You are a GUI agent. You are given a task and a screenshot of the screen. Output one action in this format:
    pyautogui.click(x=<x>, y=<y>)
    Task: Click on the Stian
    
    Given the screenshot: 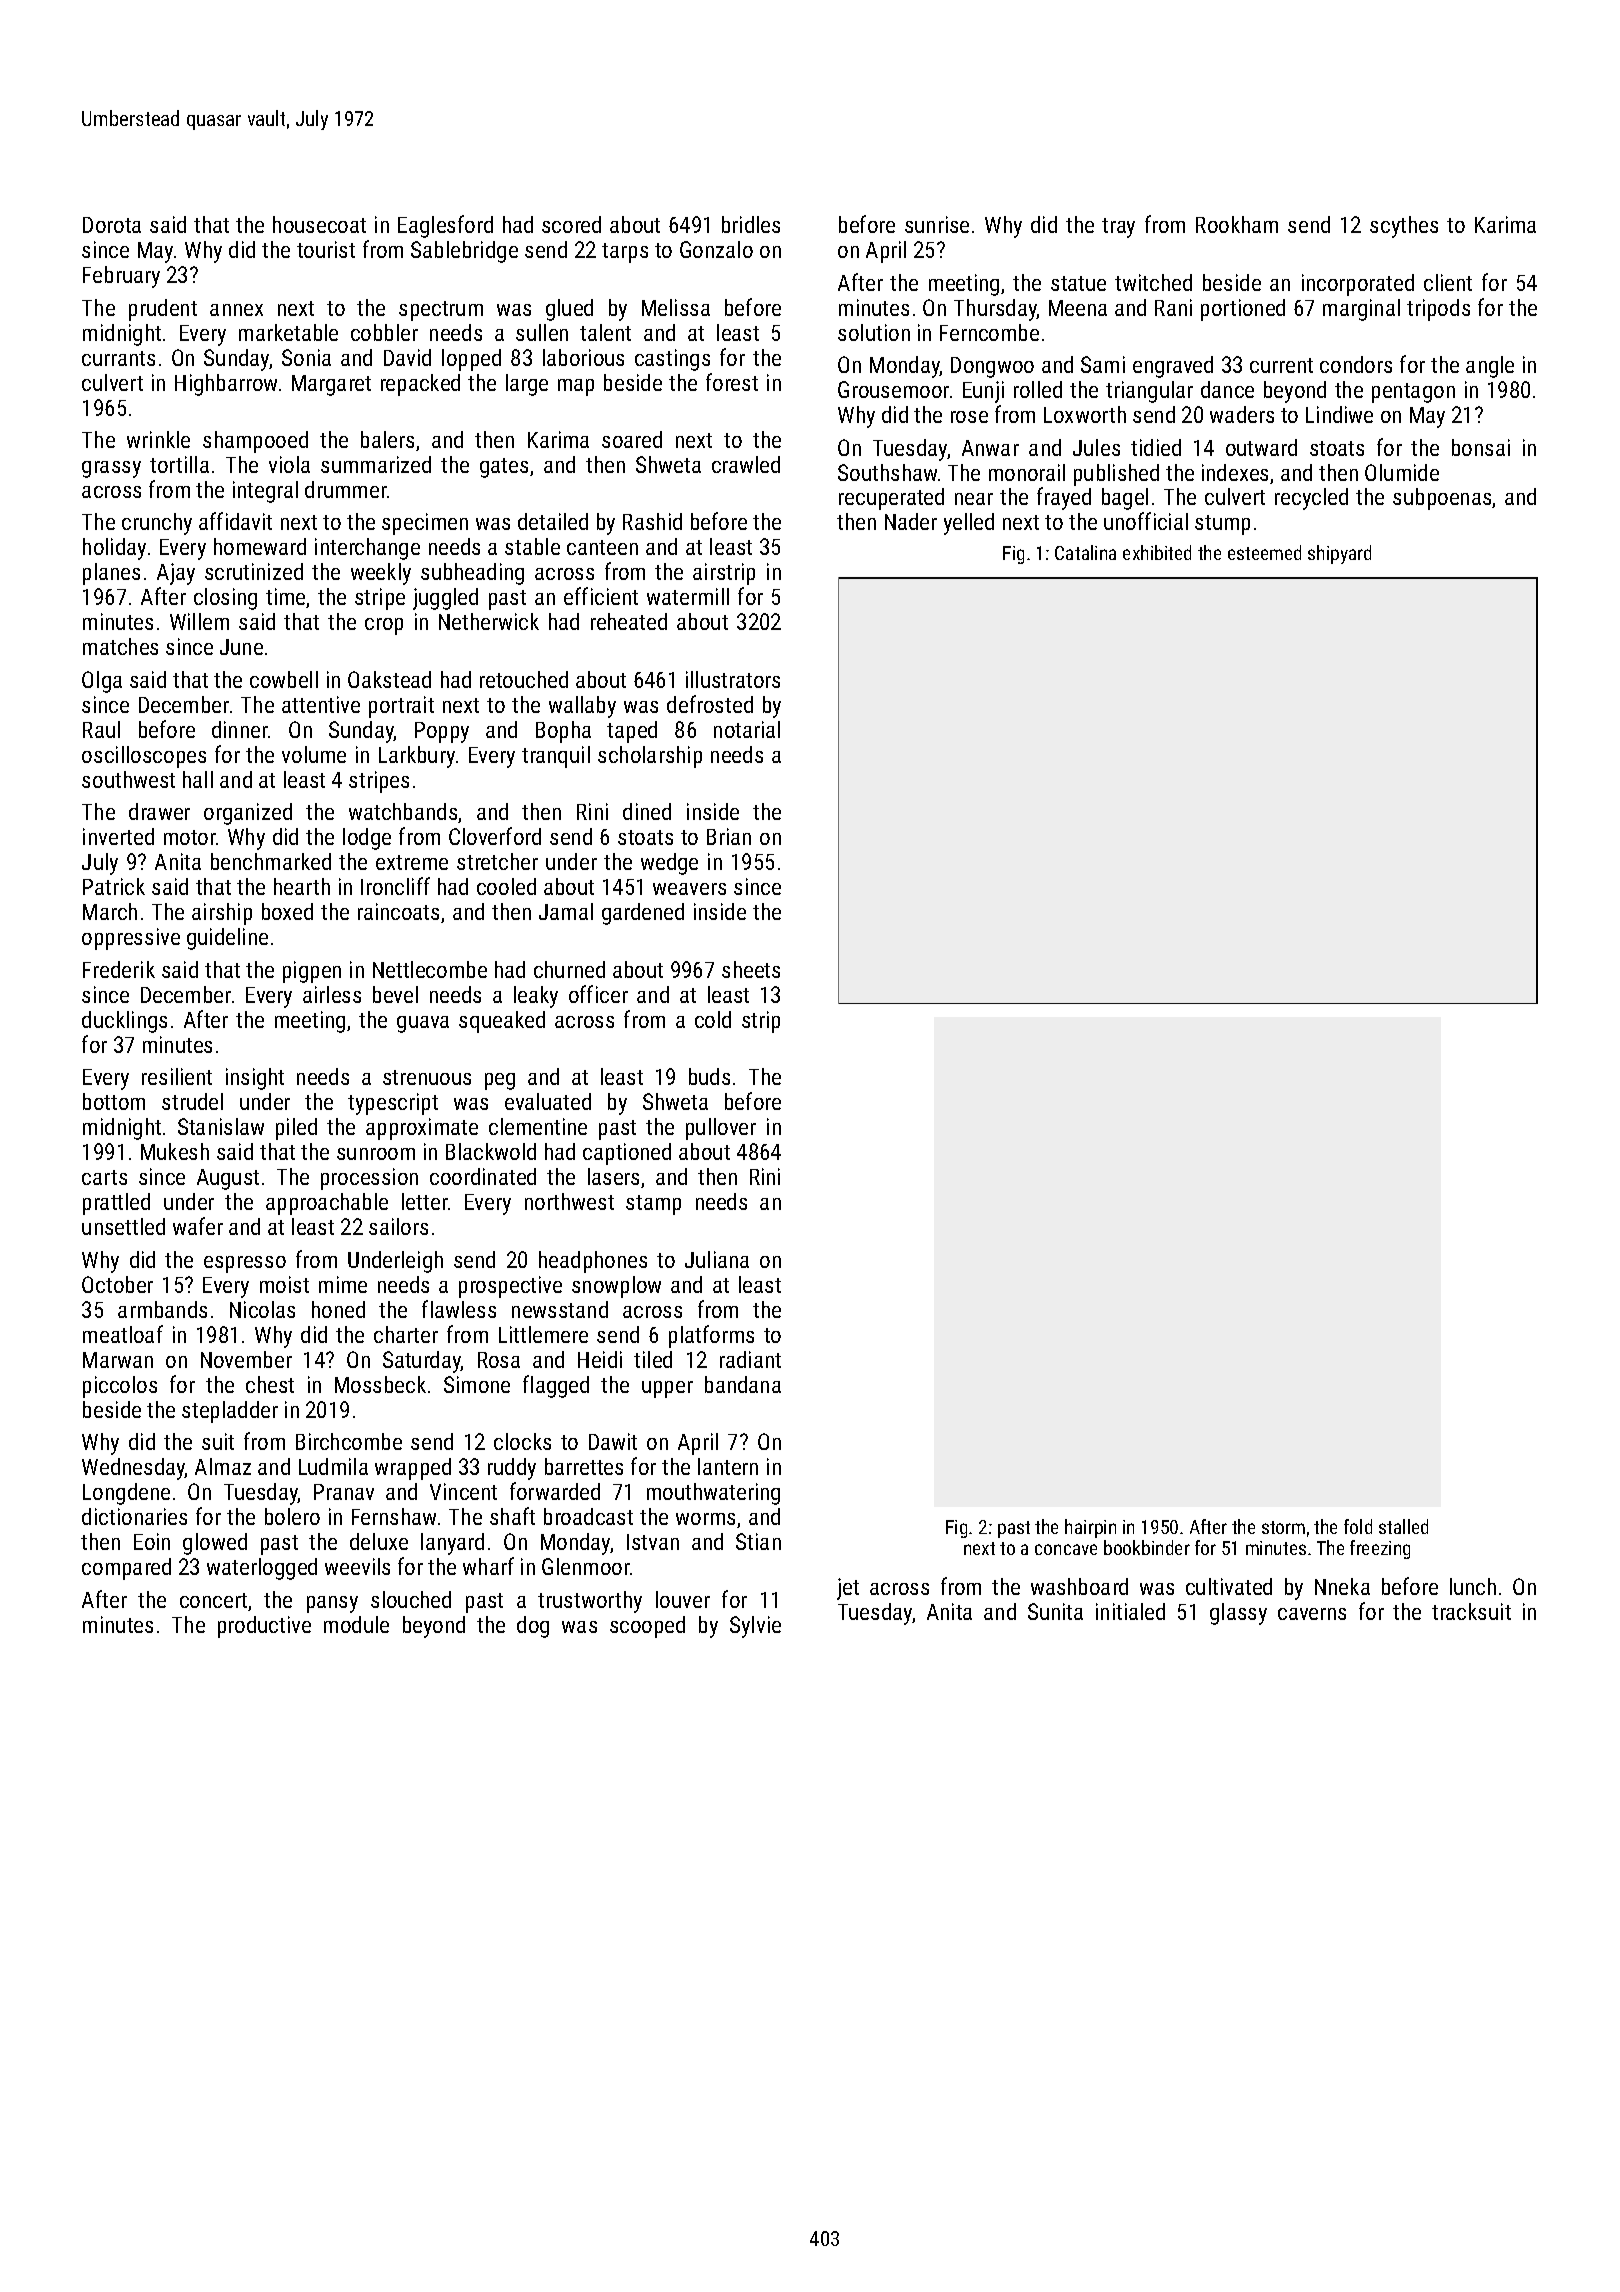 What is the action you would take?
    pyautogui.click(x=758, y=1541)
